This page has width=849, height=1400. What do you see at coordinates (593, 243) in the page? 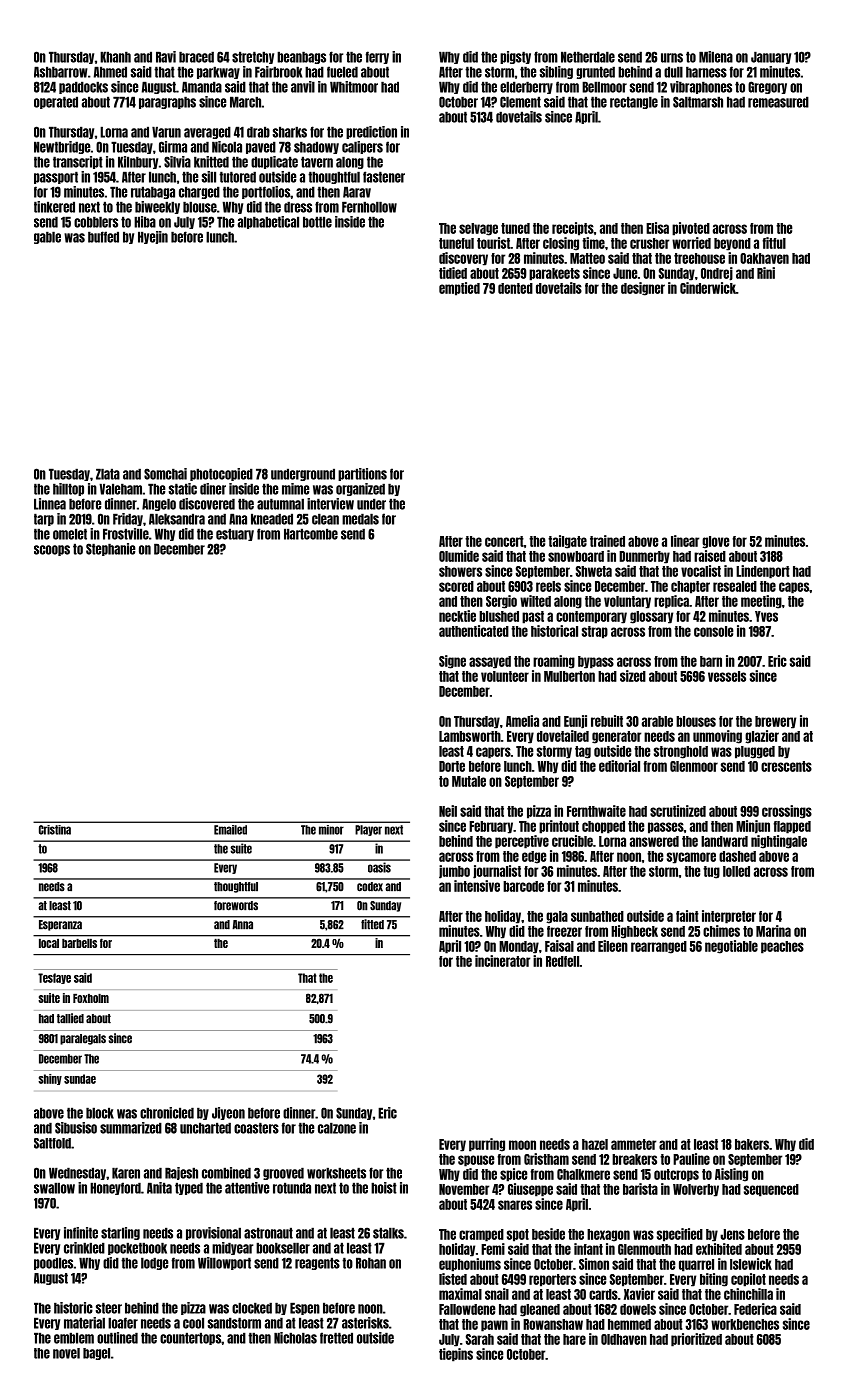
I see `time` at bounding box center [593, 243].
